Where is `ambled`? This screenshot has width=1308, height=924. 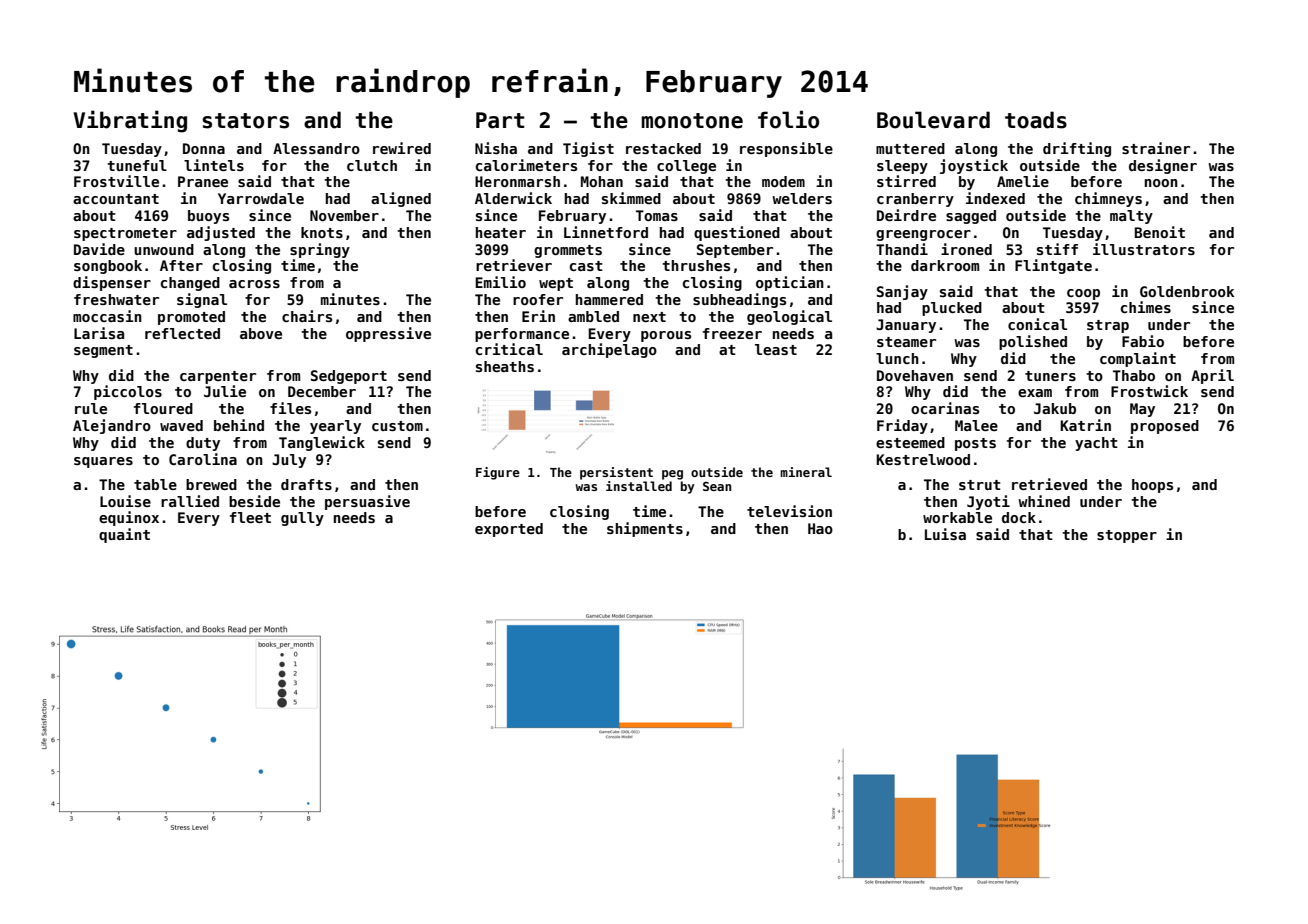
ambled is located at coordinates (593, 316).
